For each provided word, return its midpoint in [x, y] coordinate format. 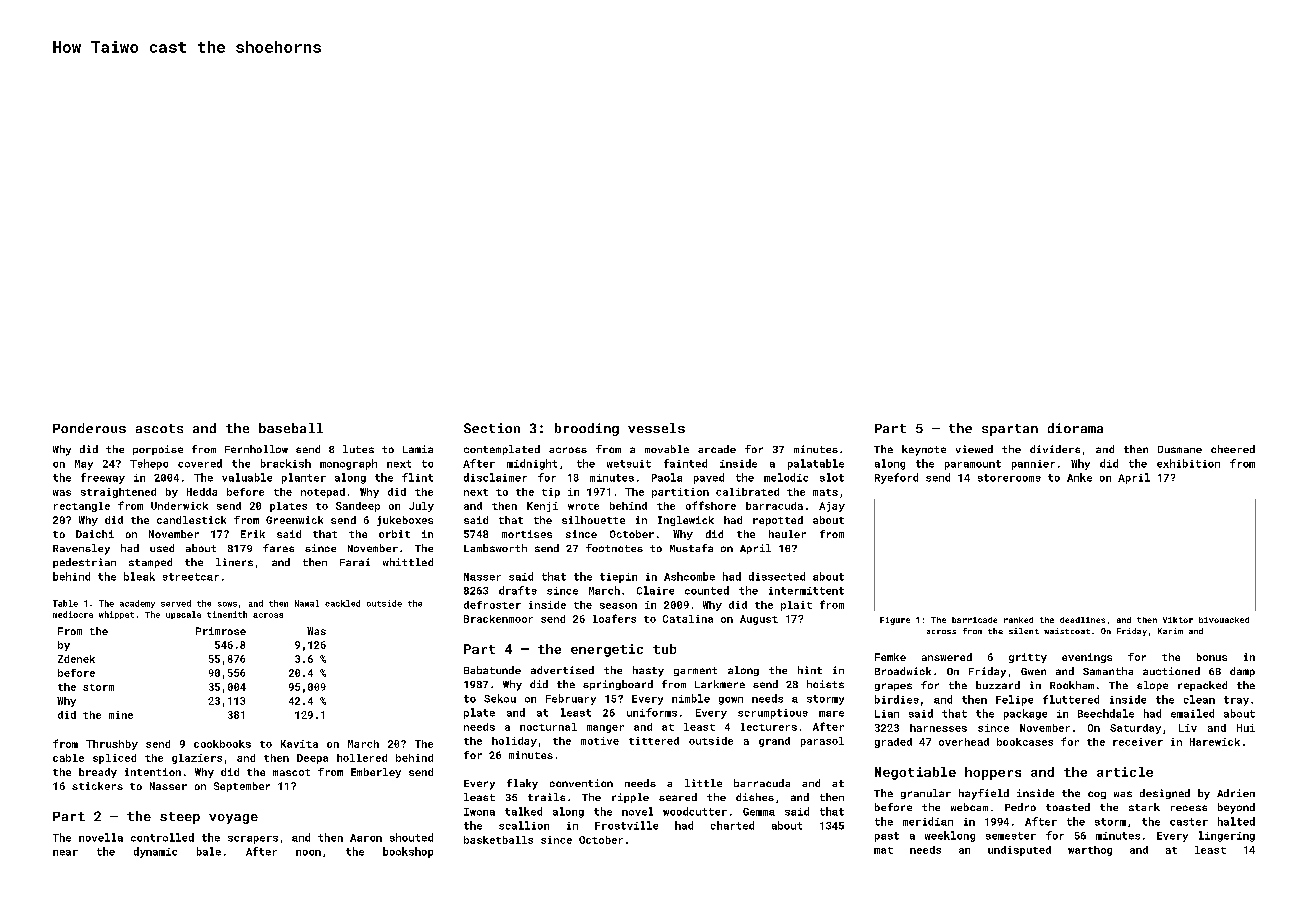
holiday [514, 742]
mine [121, 715]
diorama [1075, 428]
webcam [969, 807]
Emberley [376, 773]
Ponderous [89, 428]
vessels [656, 428]
